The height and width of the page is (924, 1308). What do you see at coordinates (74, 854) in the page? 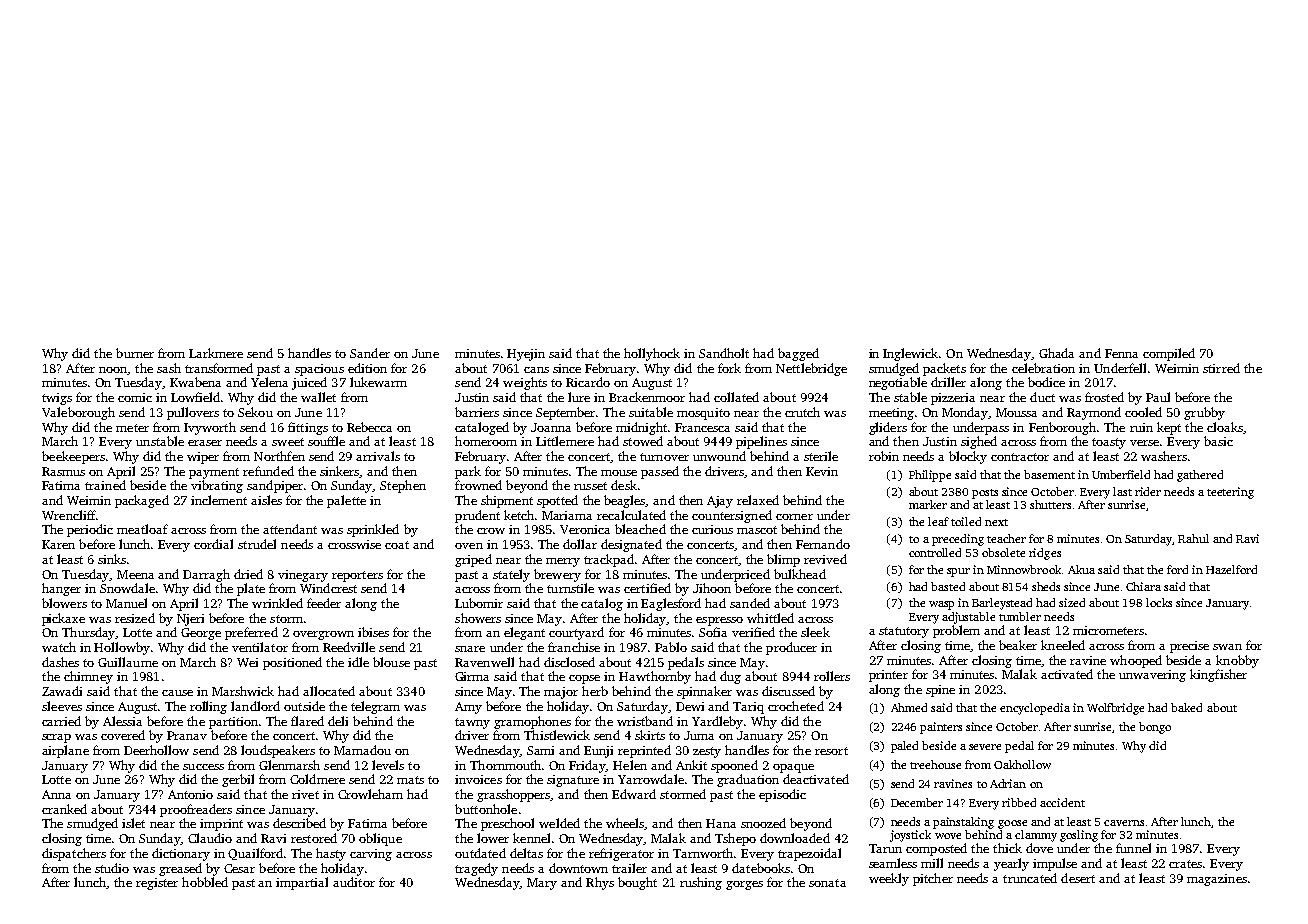
I see `dispatchers` at bounding box center [74, 854].
